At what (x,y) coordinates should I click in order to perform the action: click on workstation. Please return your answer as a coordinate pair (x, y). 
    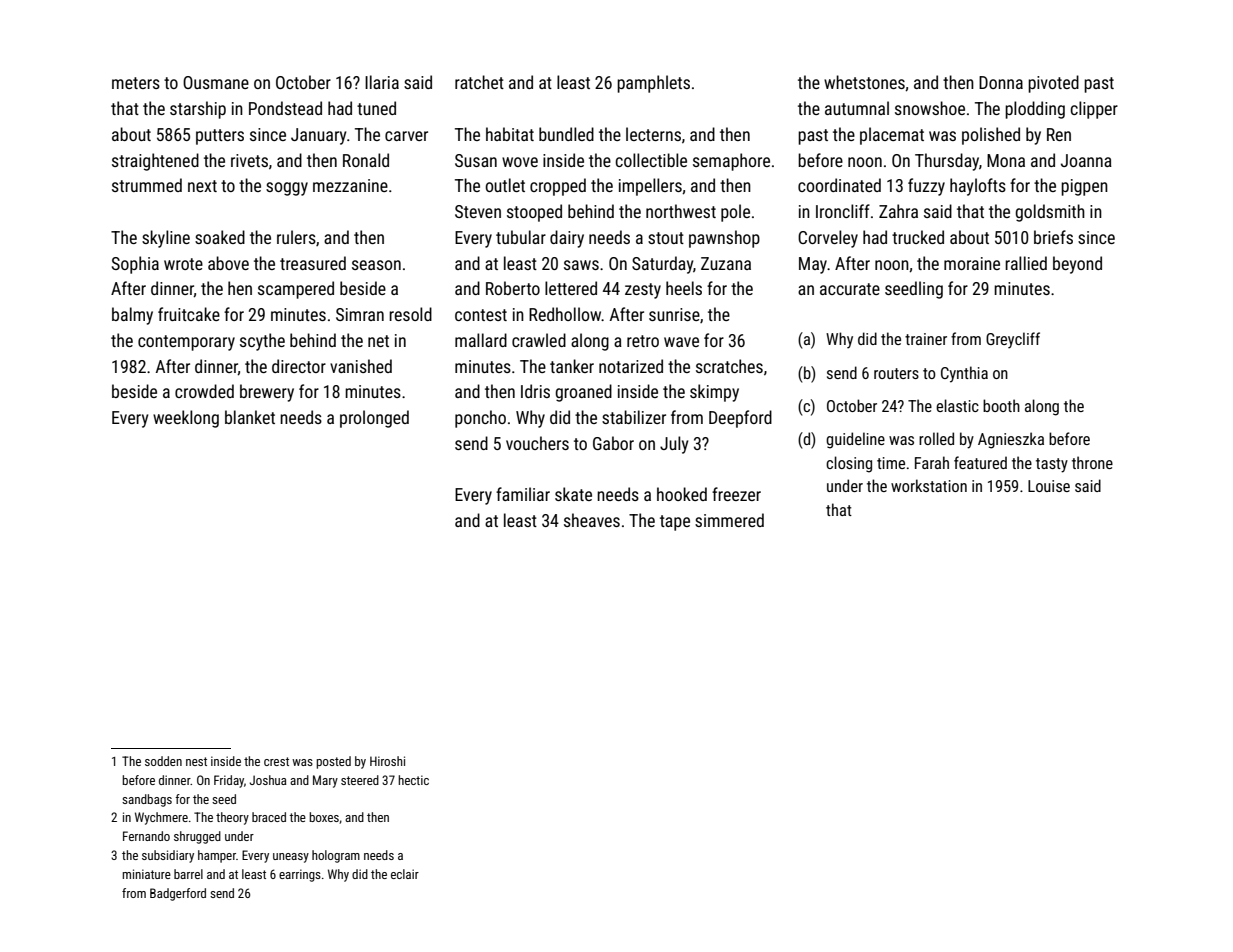
    Looking at the image, I should click on (929, 485).
